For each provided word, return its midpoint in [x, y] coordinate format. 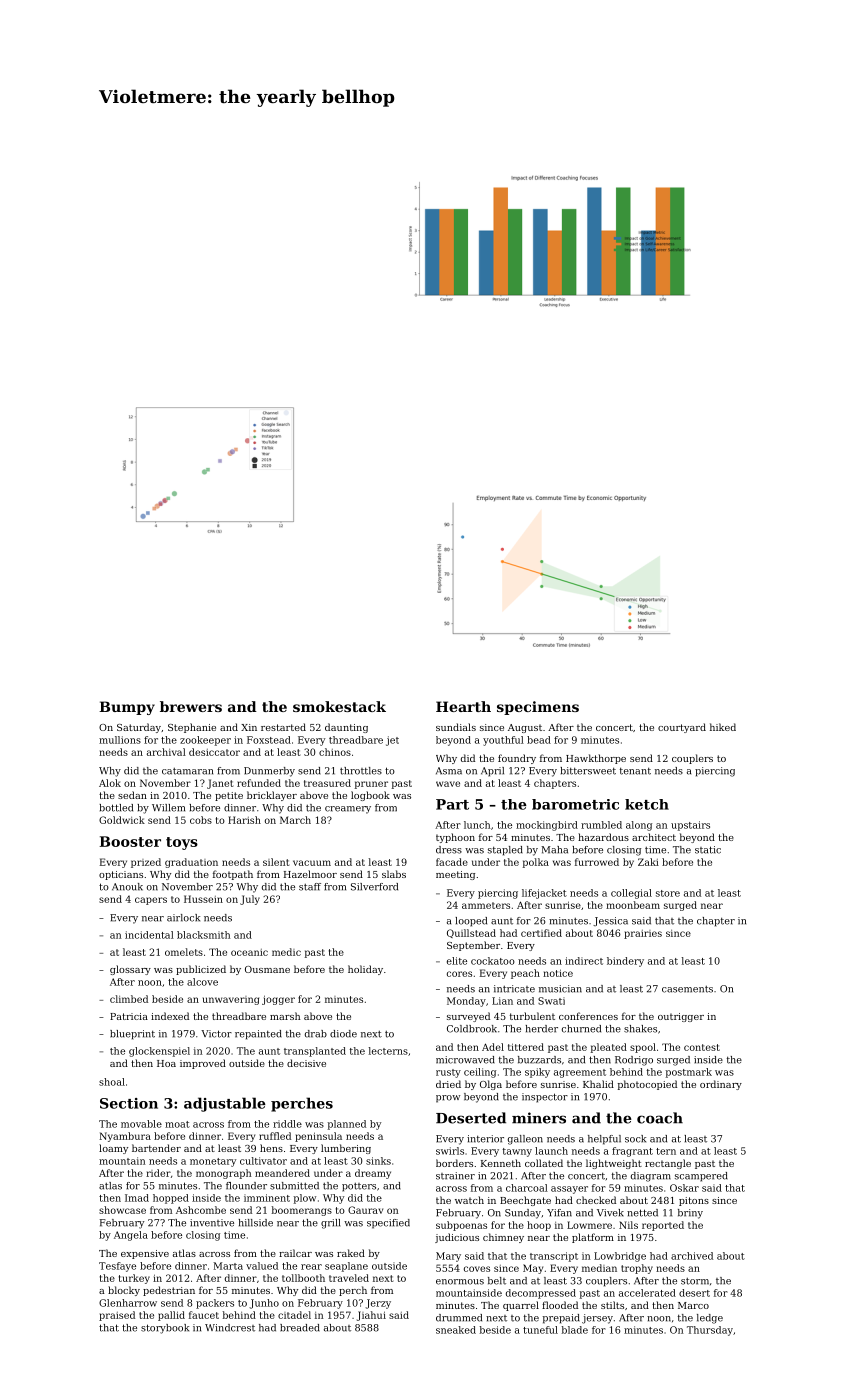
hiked [723, 727]
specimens [538, 708]
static [708, 850]
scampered [701, 1177]
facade [452, 862]
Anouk [127, 887]
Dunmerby [269, 772]
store [668, 893]
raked [351, 1253]
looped [471, 922]
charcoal [527, 1188]
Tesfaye [117, 1267]
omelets [184, 952]
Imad [137, 1198]
